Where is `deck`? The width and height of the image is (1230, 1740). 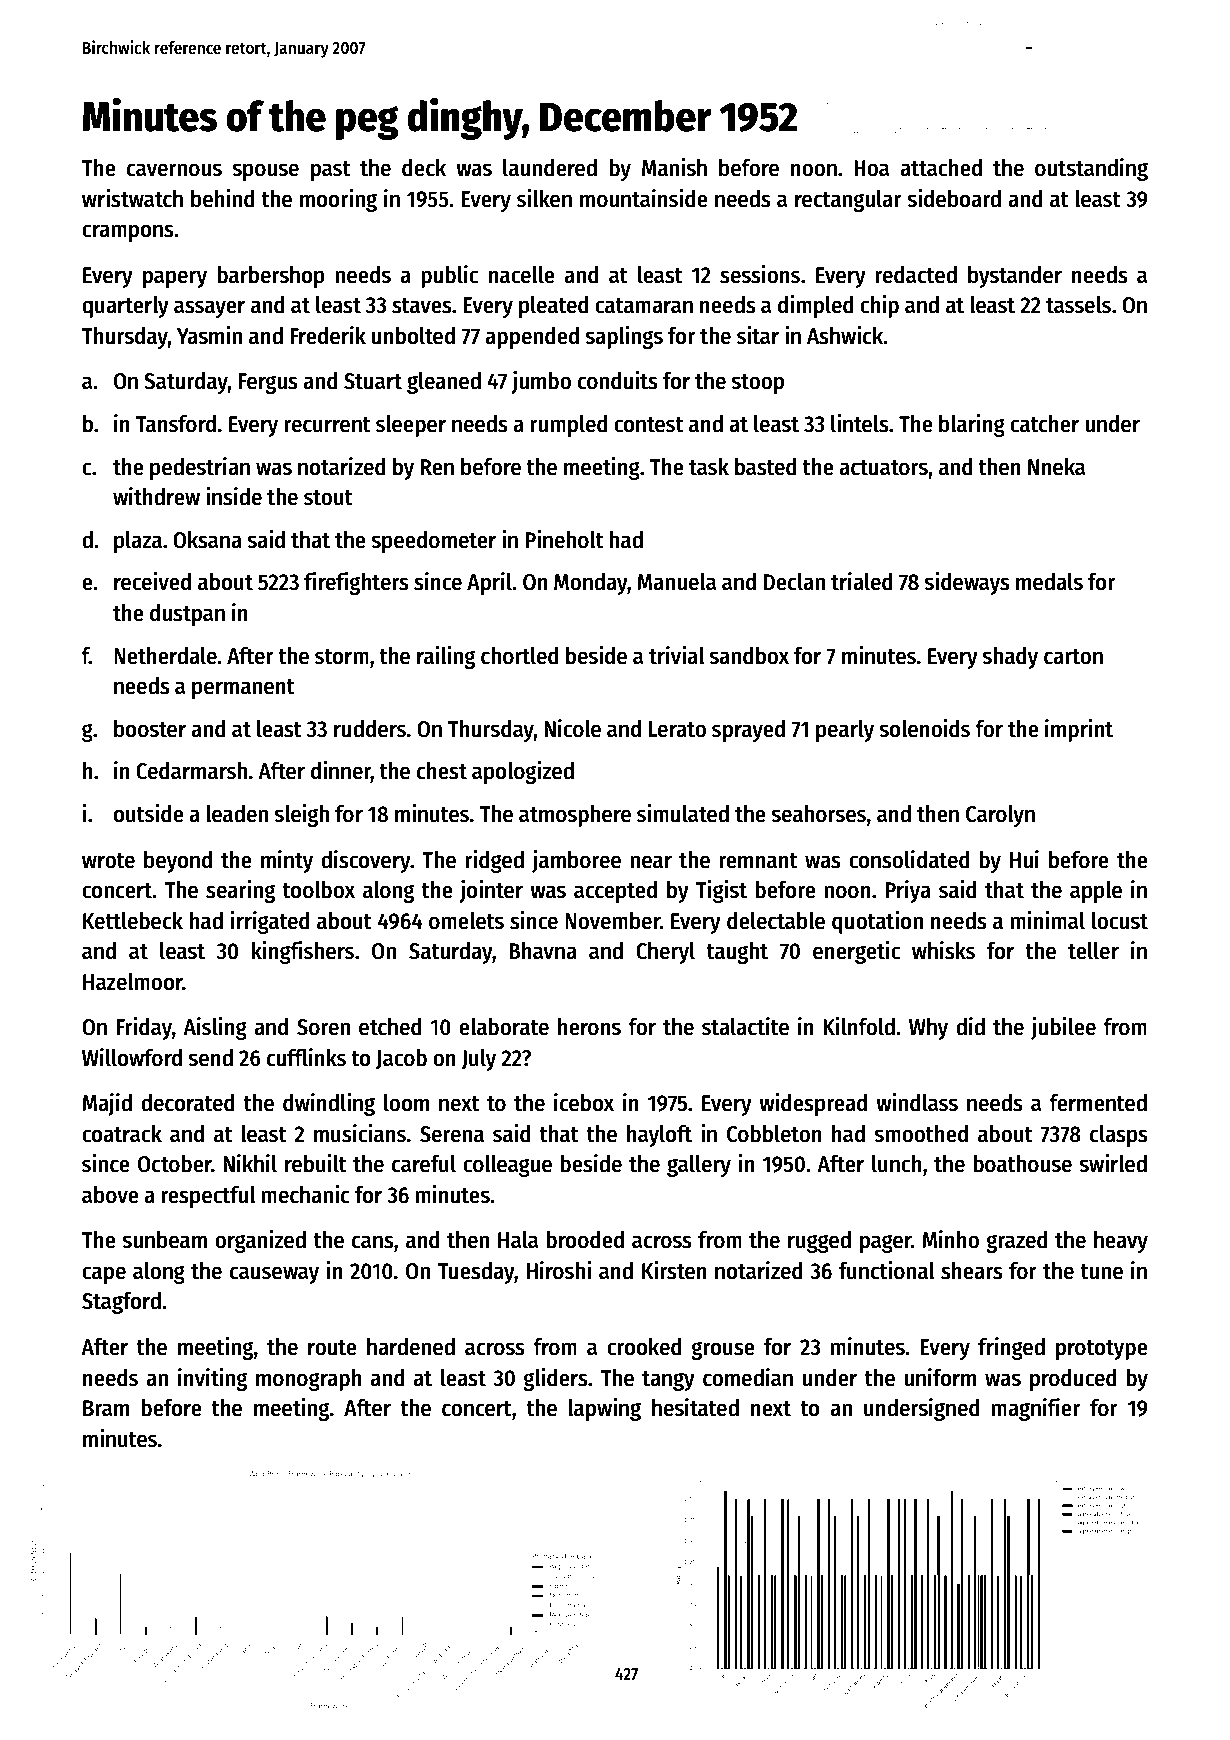
deck is located at coordinates (424, 168).
